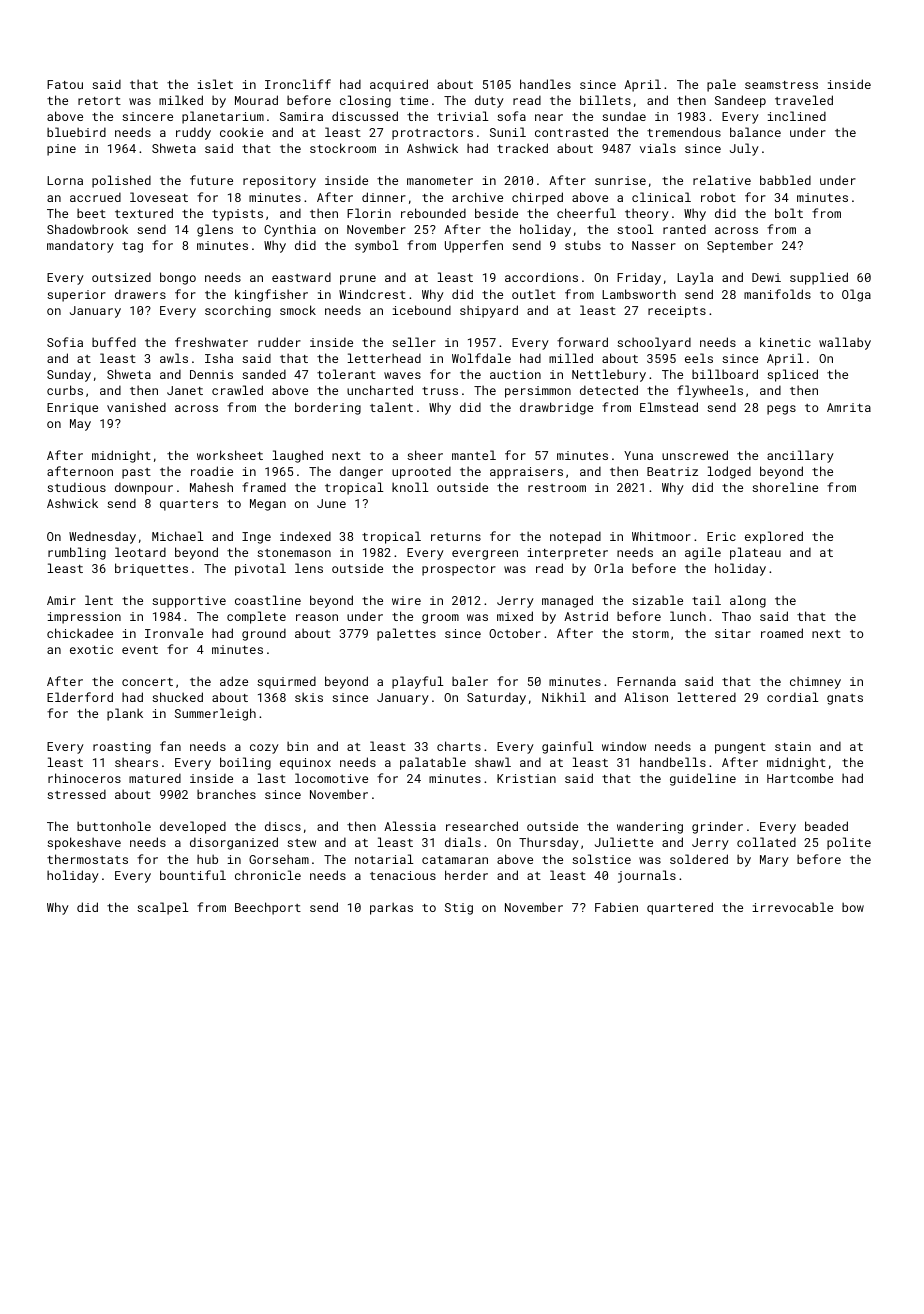 Image resolution: width=924 pixels, height=1314 pixels. What do you see at coordinates (459, 909) in the screenshot?
I see `Stig` at bounding box center [459, 909].
